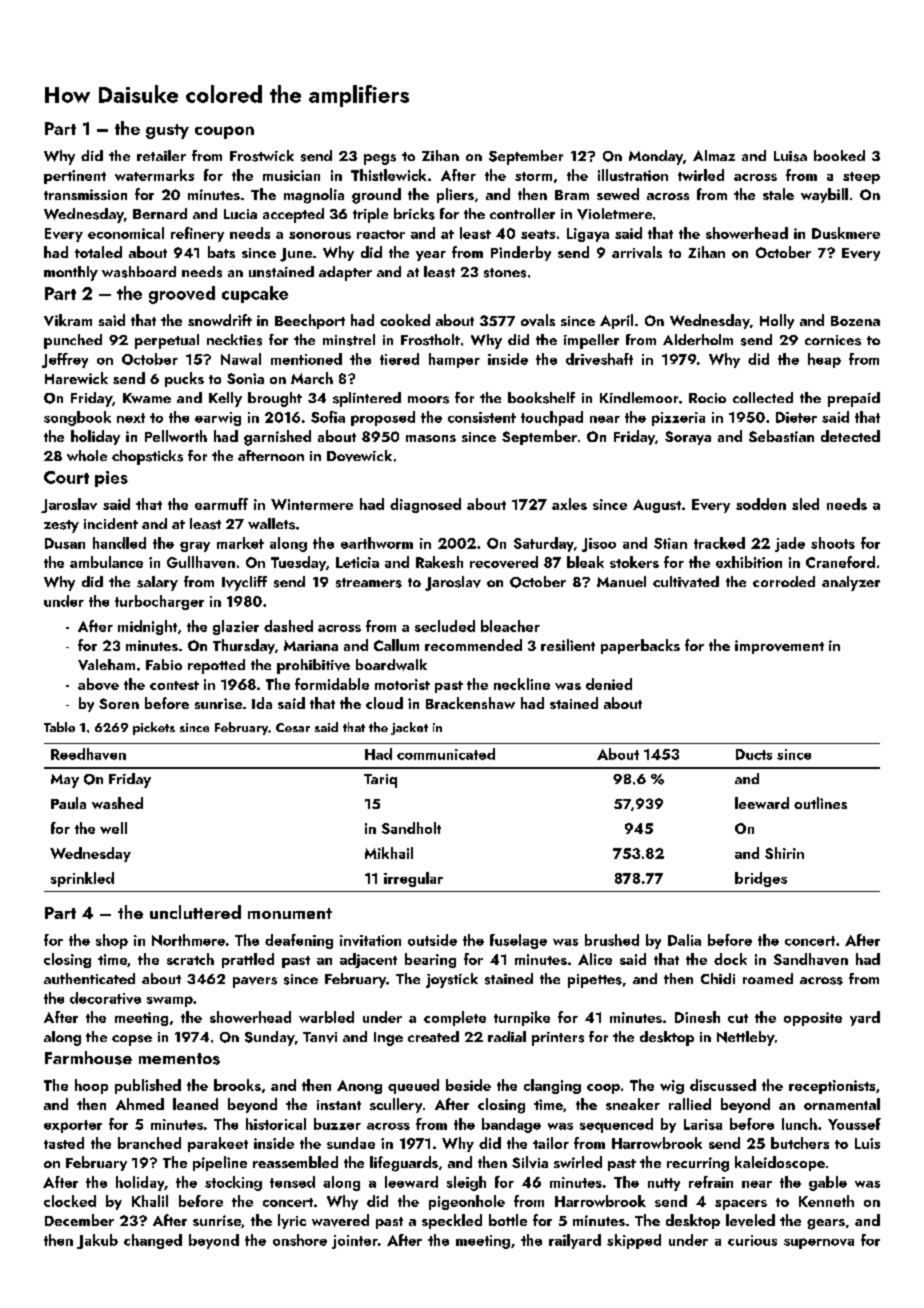 The width and height of the image is (924, 1308). Describe the element at coordinates (612, 940) in the image. I see `brushed` at that location.
